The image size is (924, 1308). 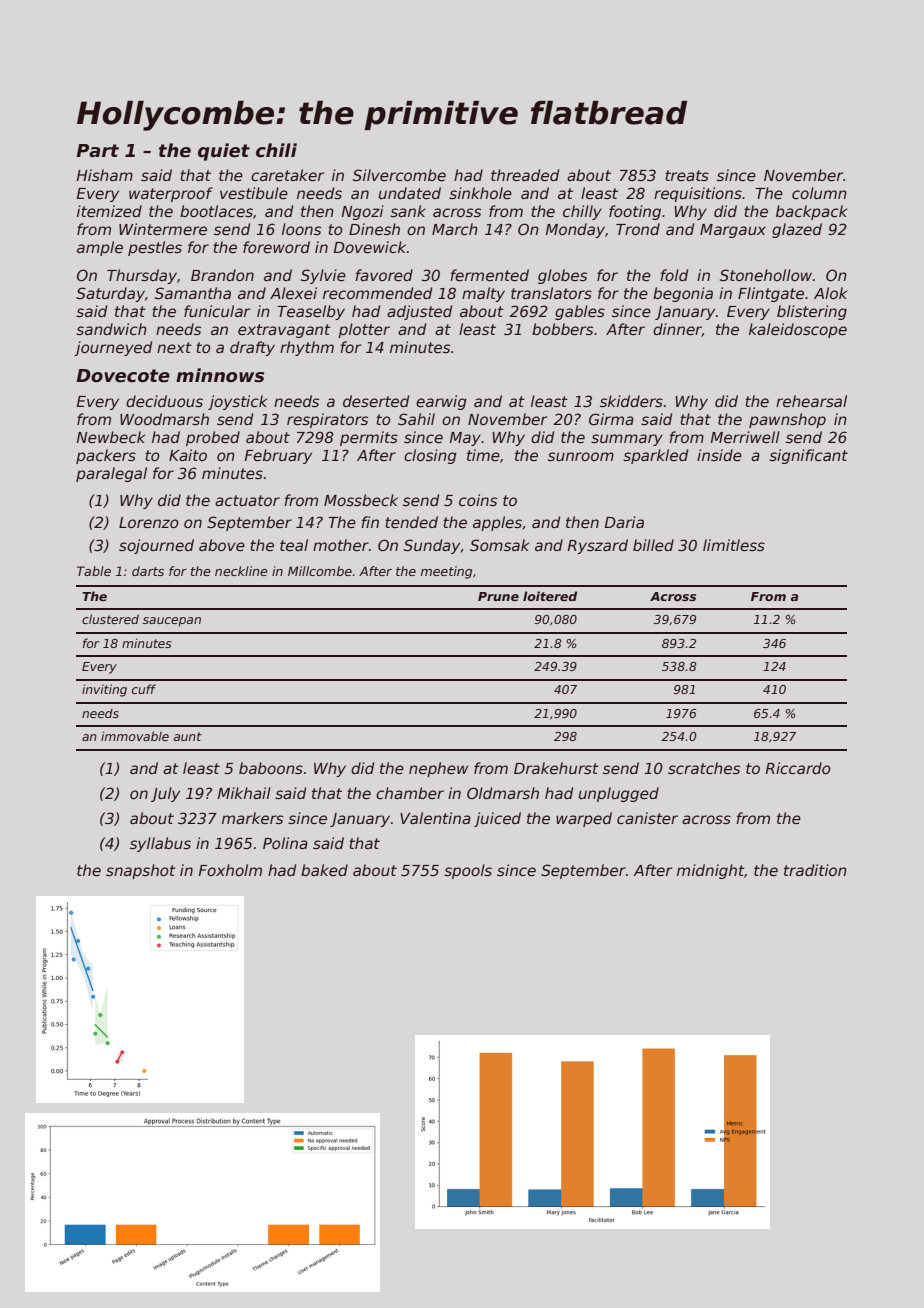 What do you see at coordinates (468, 871) in the screenshot?
I see `spools` at bounding box center [468, 871].
